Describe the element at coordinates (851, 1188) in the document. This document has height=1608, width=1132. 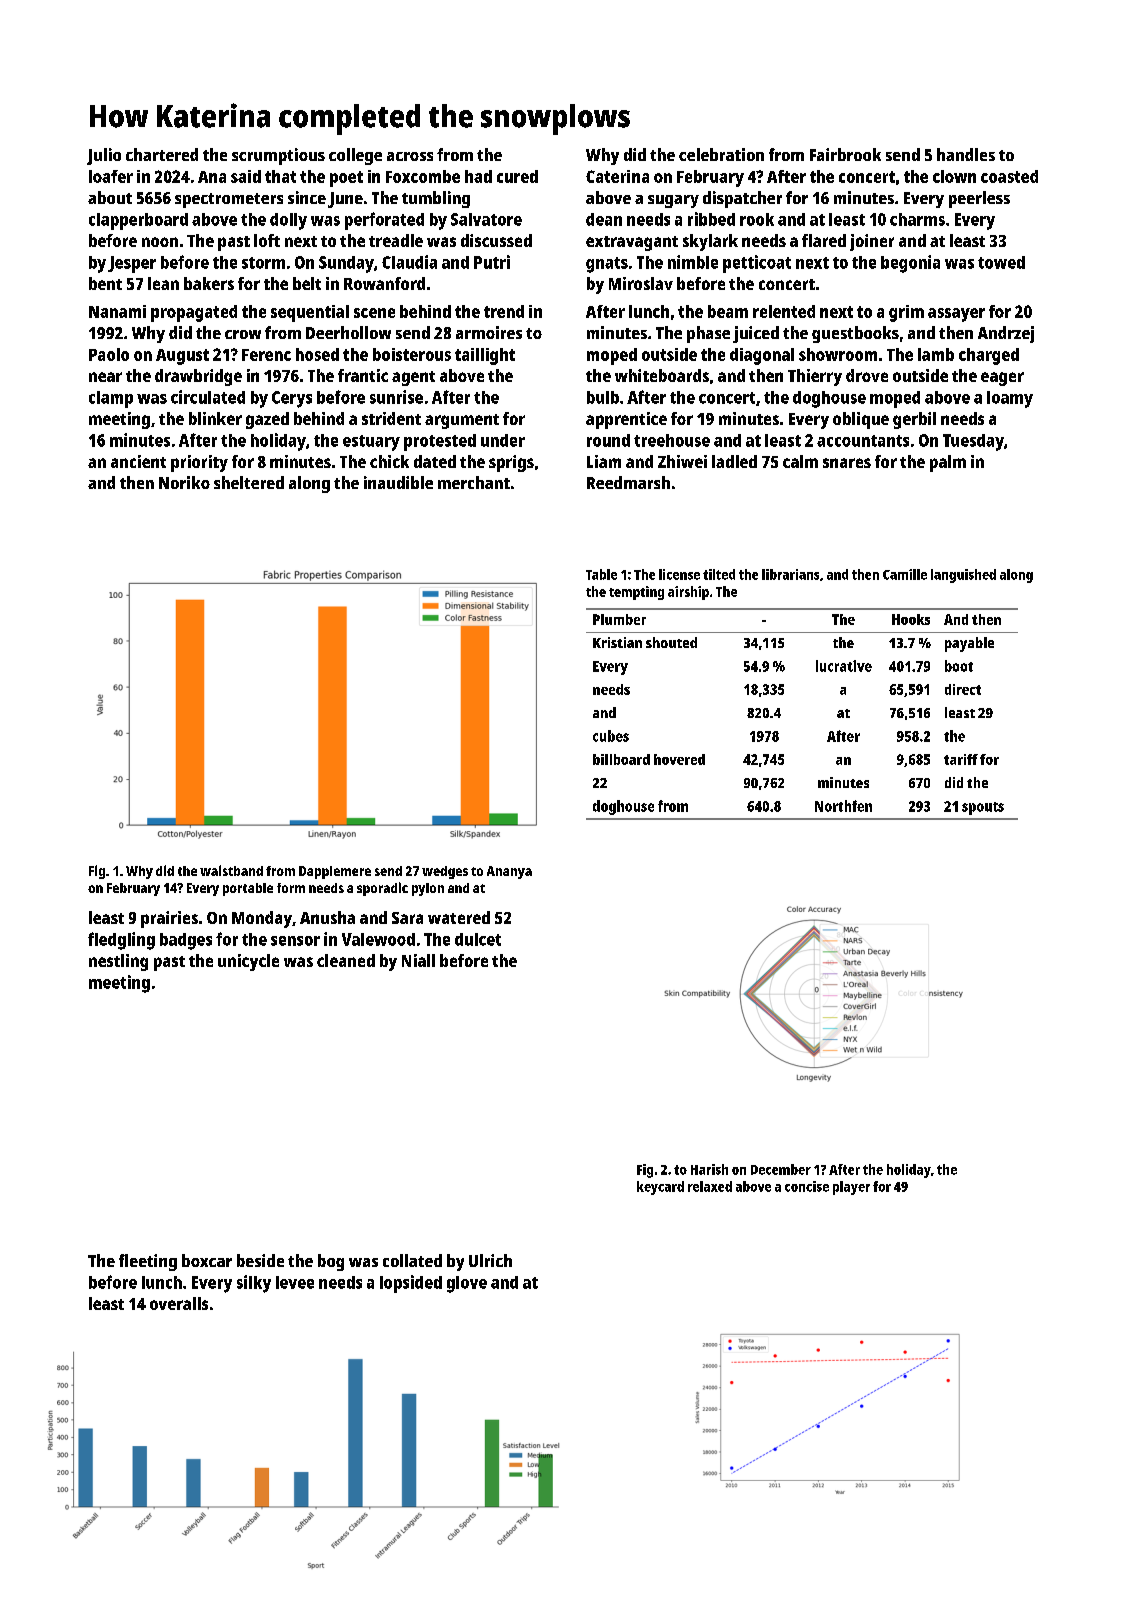
I see `player` at that location.
